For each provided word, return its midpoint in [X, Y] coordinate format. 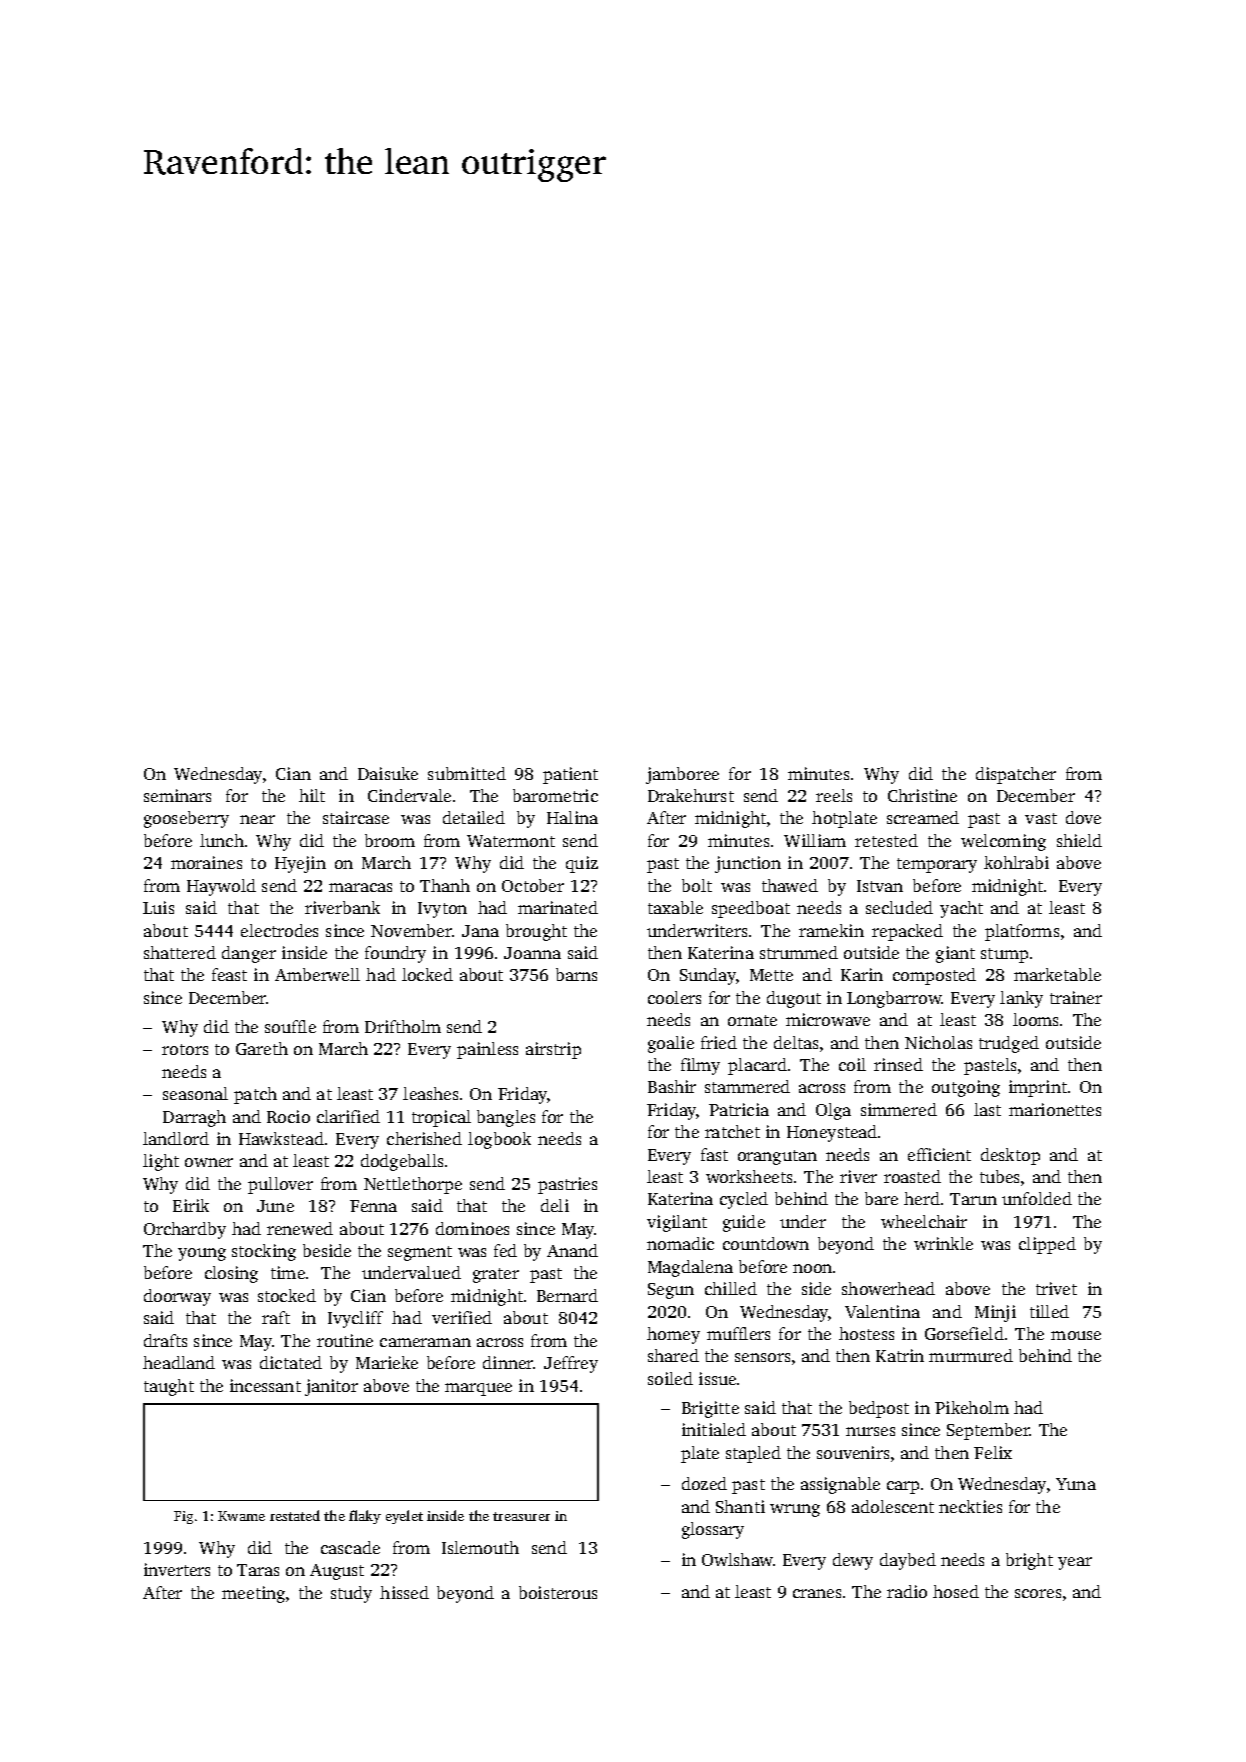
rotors [185, 1049]
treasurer [521, 1516]
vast [1041, 818]
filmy [700, 1066]
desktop [1010, 1156]
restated [295, 1515]
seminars [177, 795]
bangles [506, 1118]
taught [169, 1387]
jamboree [682, 775]
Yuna [1076, 1484]
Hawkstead [281, 1138]
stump [1004, 955]
